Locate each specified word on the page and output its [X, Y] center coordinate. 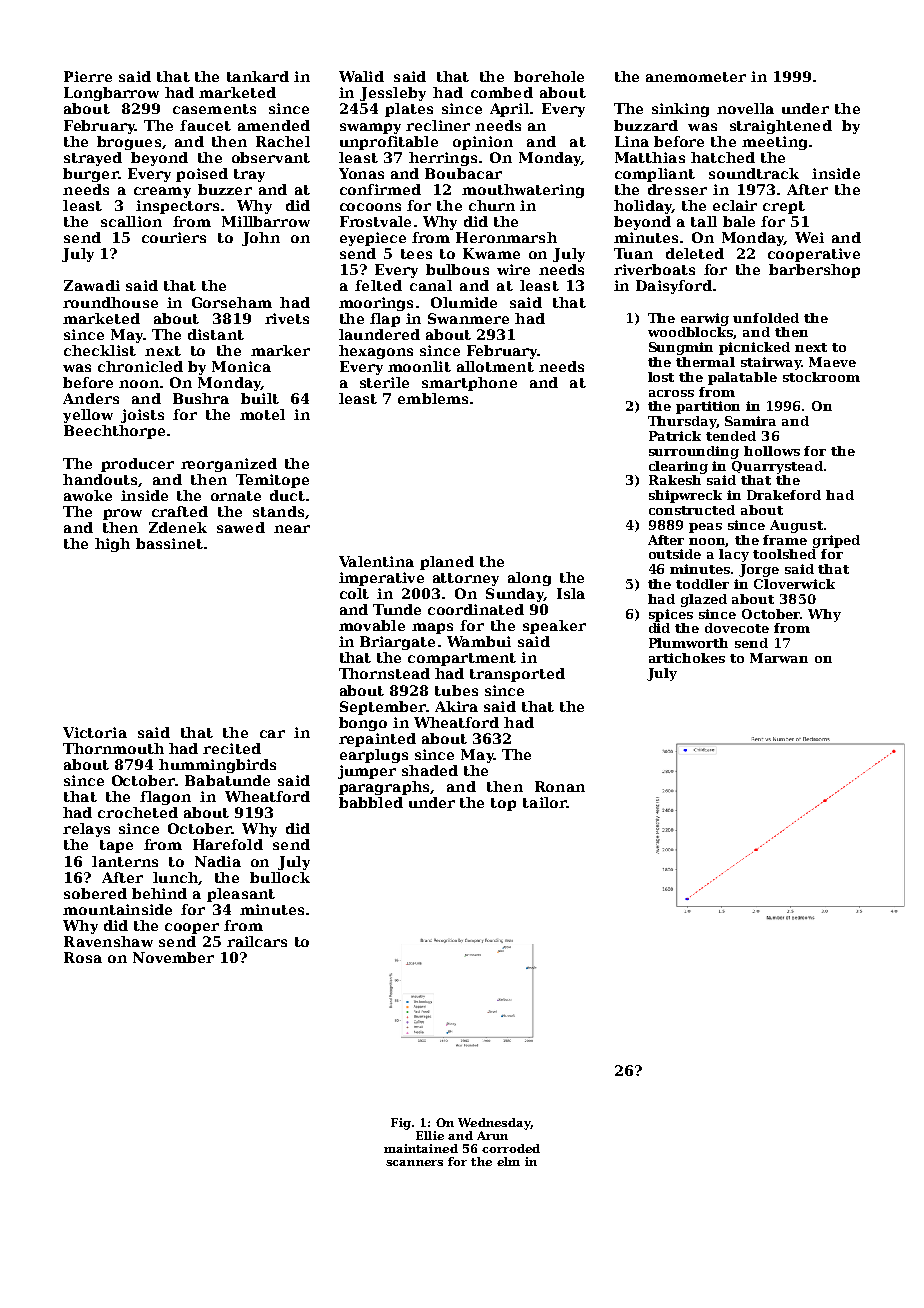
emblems [433, 398]
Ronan [560, 786]
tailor [545, 802]
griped [836, 541]
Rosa [83, 957]
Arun [492, 1135]
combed [502, 92]
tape [116, 846]
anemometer [696, 77]
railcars [257, 941]
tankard [258, 76]
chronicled [140, 366]
